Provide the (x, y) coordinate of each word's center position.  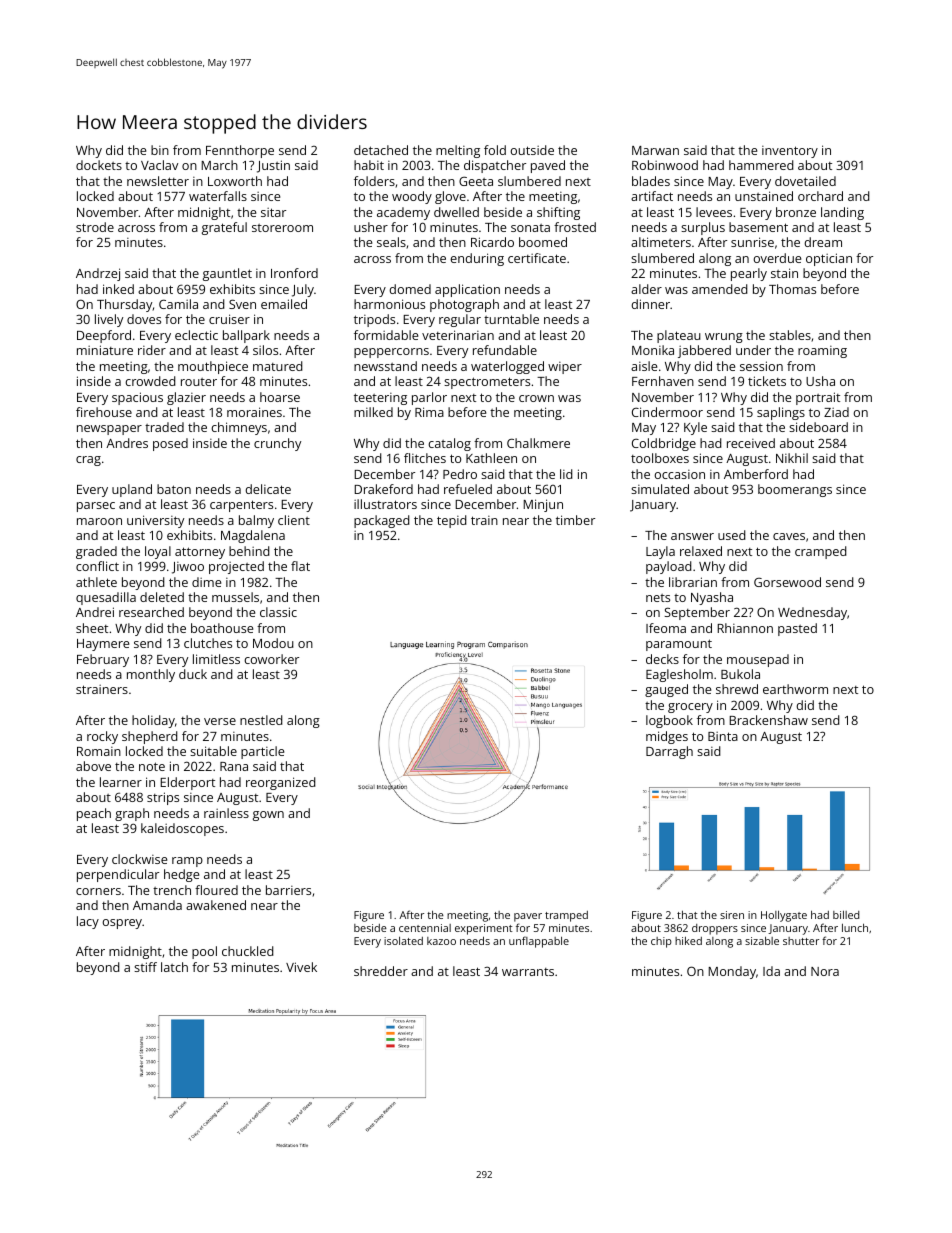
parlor (429, 398)
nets (658, 598)
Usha (820, 381)
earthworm (795, 689)
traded (164, 427)
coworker (271, 659)
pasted (797, 629)
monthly (151, 675)
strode (95, 227)
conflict (97, 566)
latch (174, 967)
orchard (820, 196)
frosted (575, 227)
